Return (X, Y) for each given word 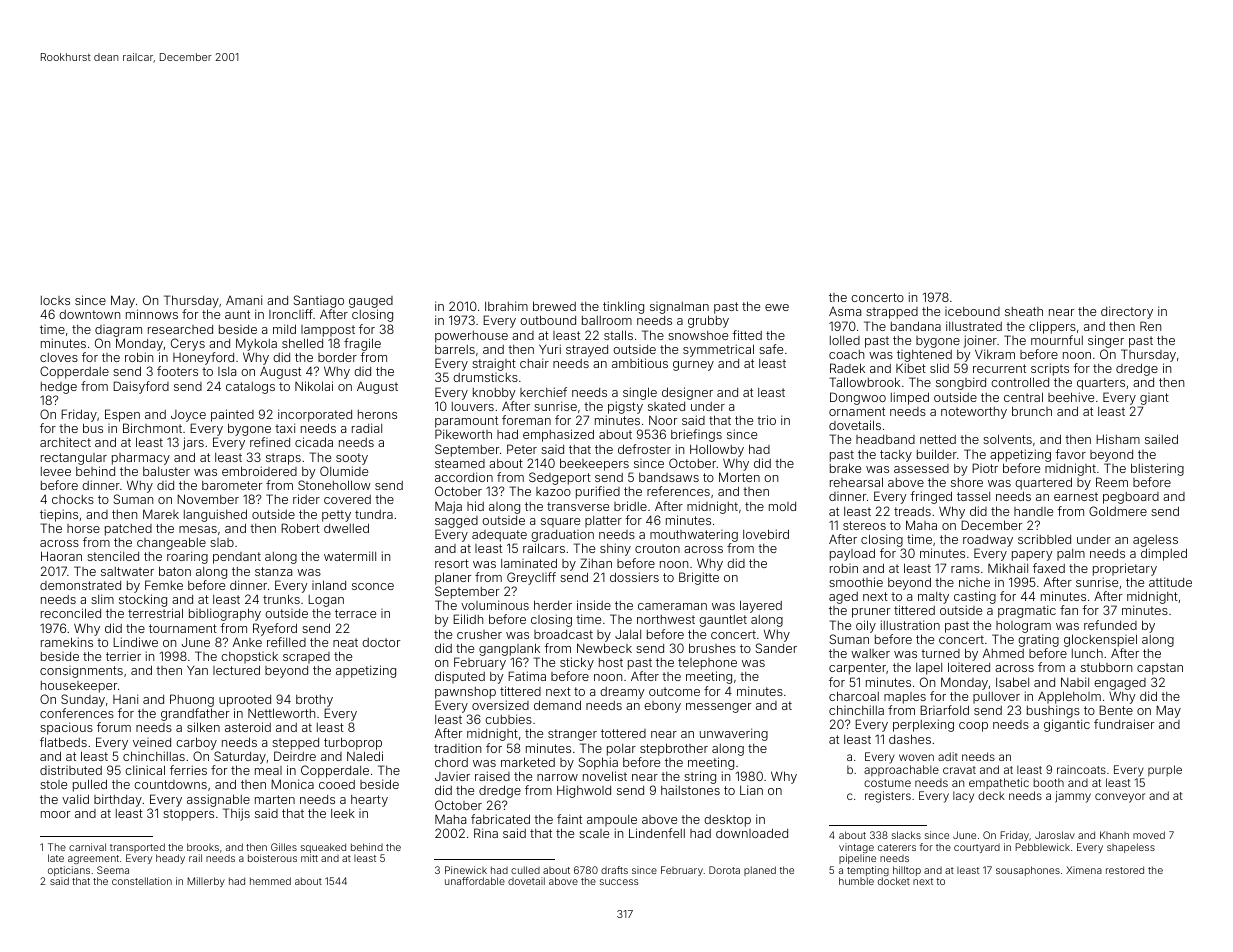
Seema (113, 870)
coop (973, 727)
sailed (1161, 439)
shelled (302, 343)
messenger (718, 708)
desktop (727, 821)
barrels (455, 349)
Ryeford (275, 629)
